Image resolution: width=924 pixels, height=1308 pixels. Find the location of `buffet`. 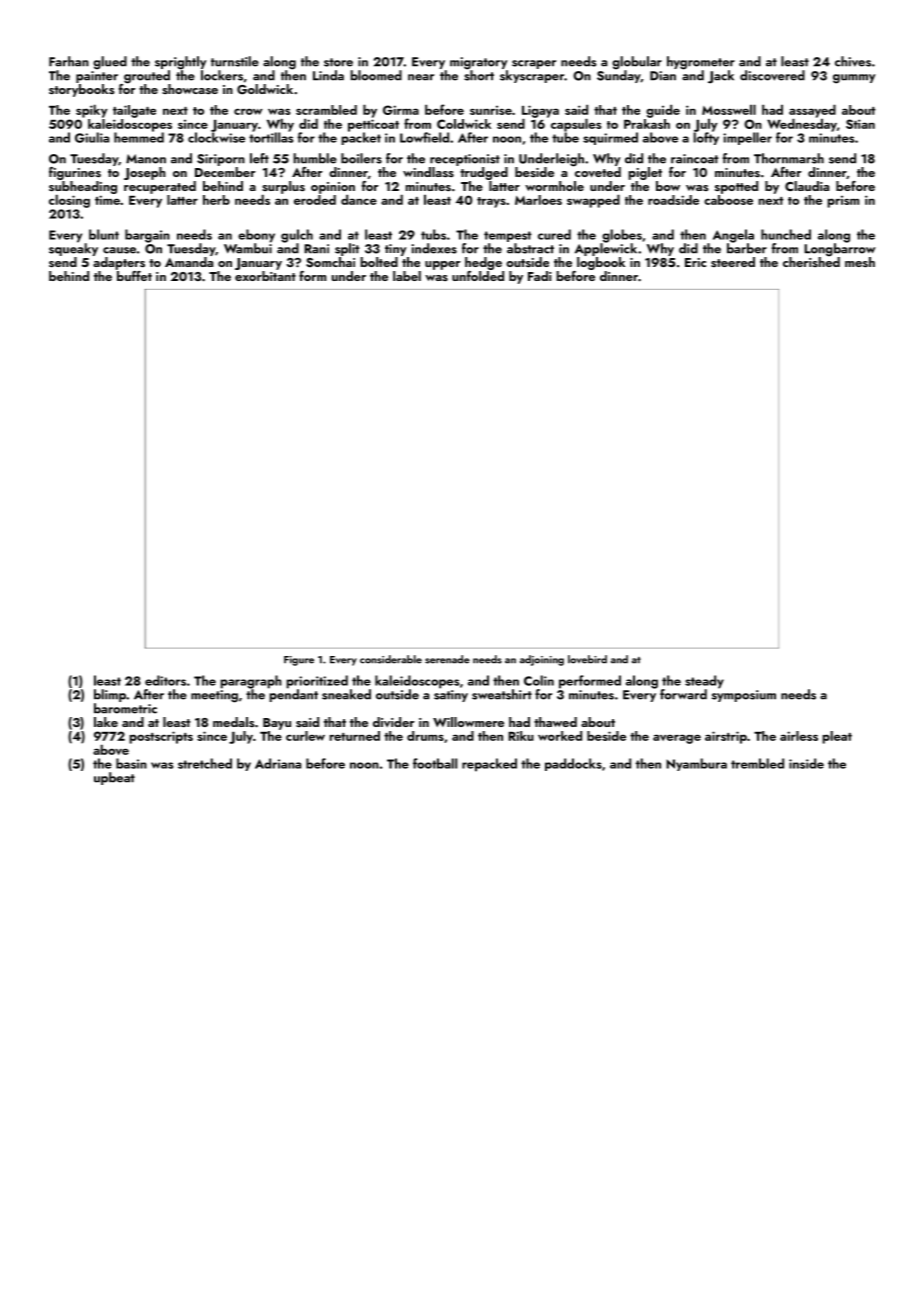

buffet is located at coordinates (134, 276).
